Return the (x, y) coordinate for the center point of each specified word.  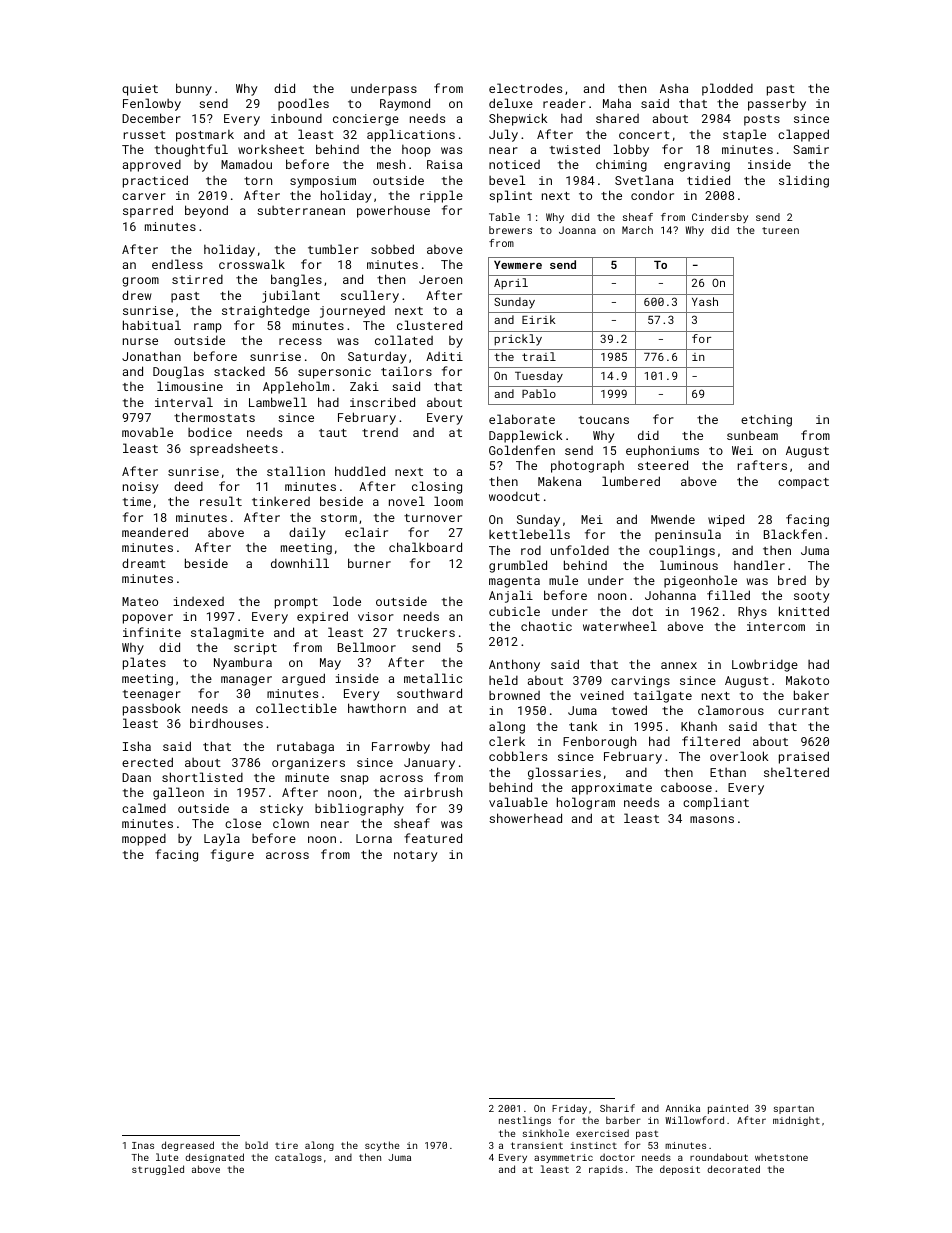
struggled (158, 1170)
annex (679, 665)
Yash (705, 301)
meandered (155, 532)
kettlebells (529, 534)
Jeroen (440, 279)
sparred (148, 211)
